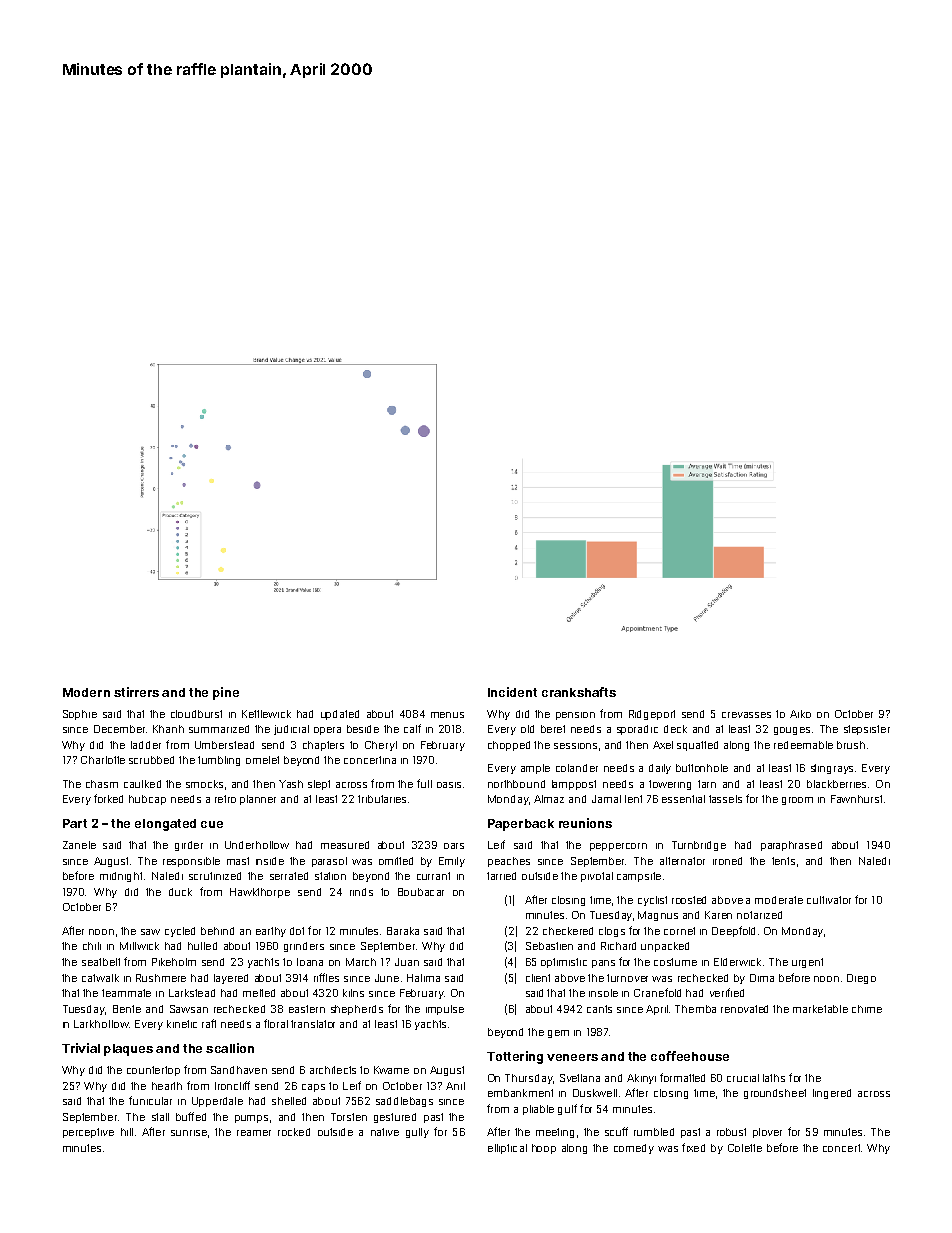  What do you see at coordinates (800, 714) in the page?
I see `Aiko` at bounding box center [800, 714].
